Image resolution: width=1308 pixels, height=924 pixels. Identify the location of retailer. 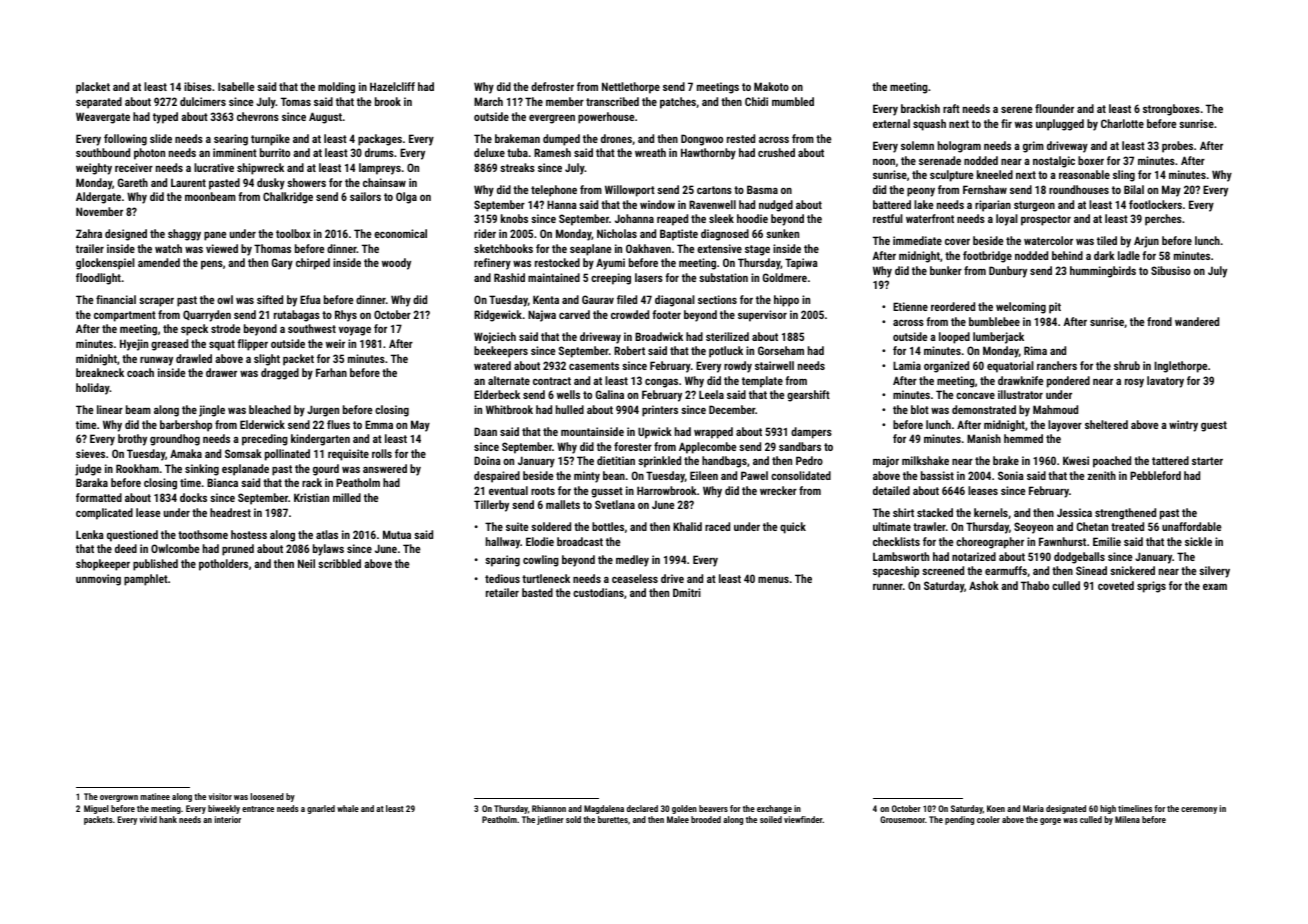
(502, 592).
